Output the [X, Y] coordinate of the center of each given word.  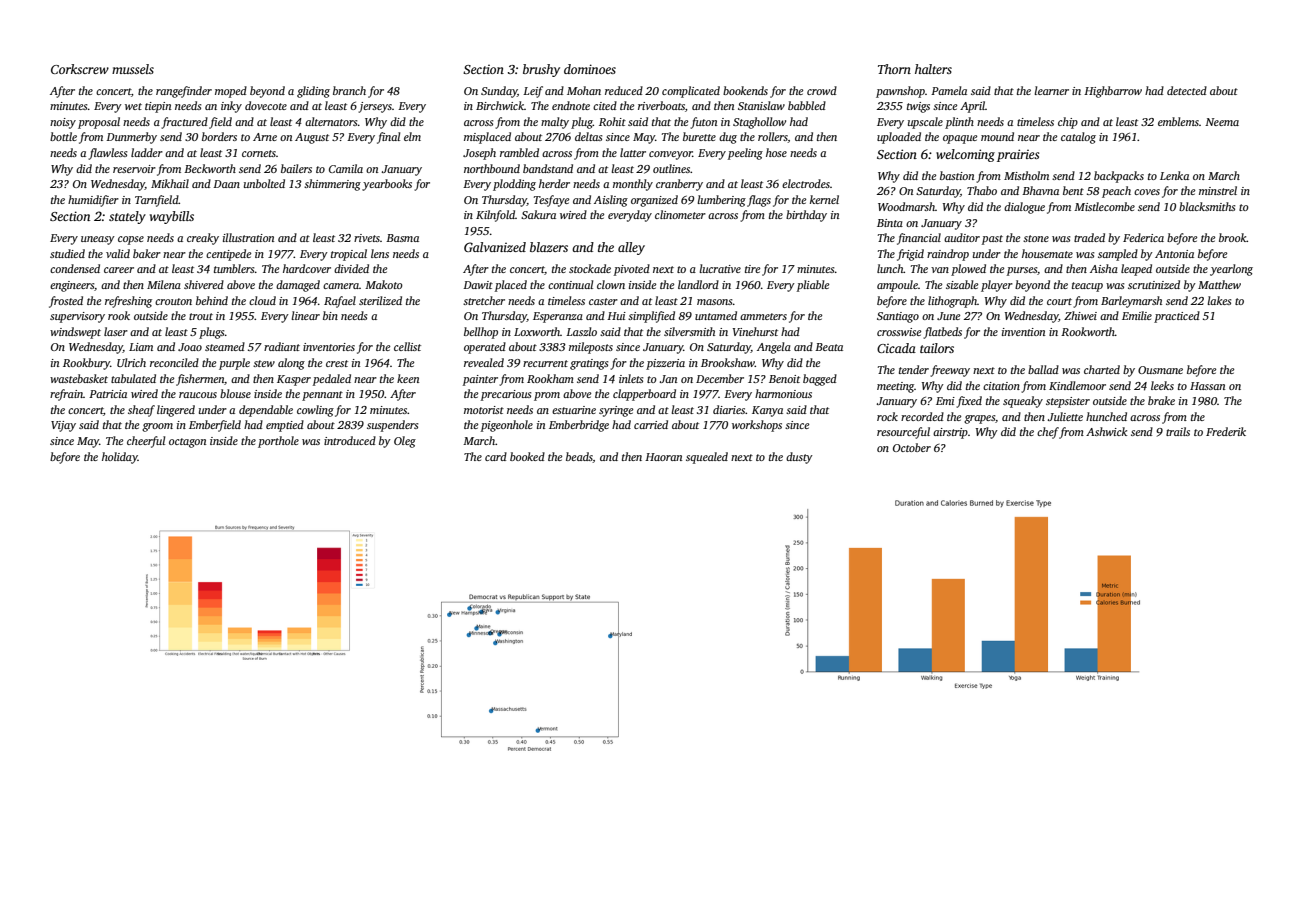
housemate [1047, 253]
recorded [922, 416]
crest [337, 363]
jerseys [375, 107]
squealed [707, 458]
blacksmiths [1207, 206]
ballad [1043, 369]
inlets [631, 378]
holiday [120, 458]
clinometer [680, 214]
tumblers [234, 268]
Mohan [584, 90]
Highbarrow [1113, 92]
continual [570, 284]
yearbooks [387, 185]
